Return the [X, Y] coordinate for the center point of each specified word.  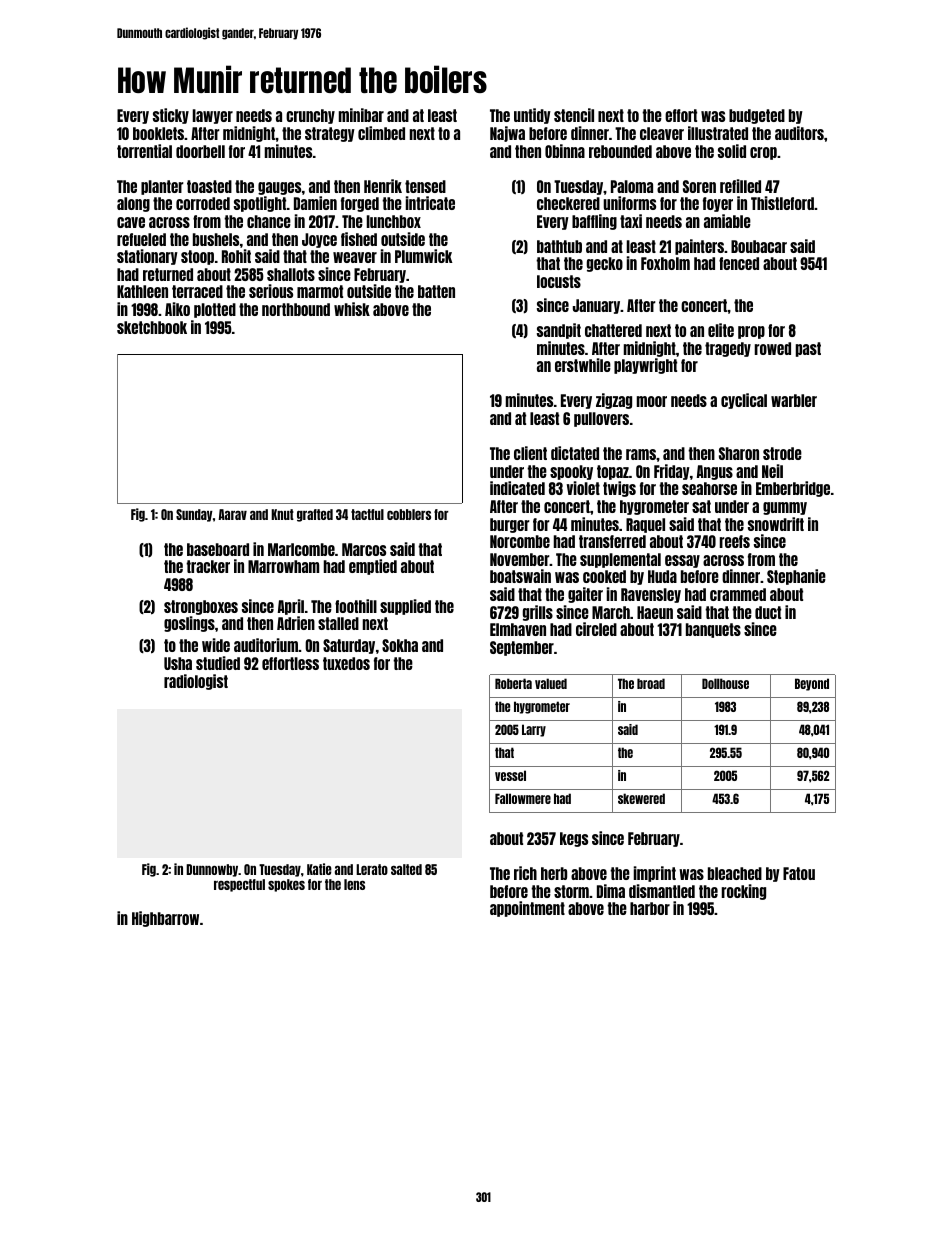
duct [768, 612]
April [291, 607]
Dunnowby [212, 870]
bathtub [559, 246]
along [133, 204]
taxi [631, 221]
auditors [799, 133]
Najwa [507, 134]
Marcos [364, 549]
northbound [296, 309]
